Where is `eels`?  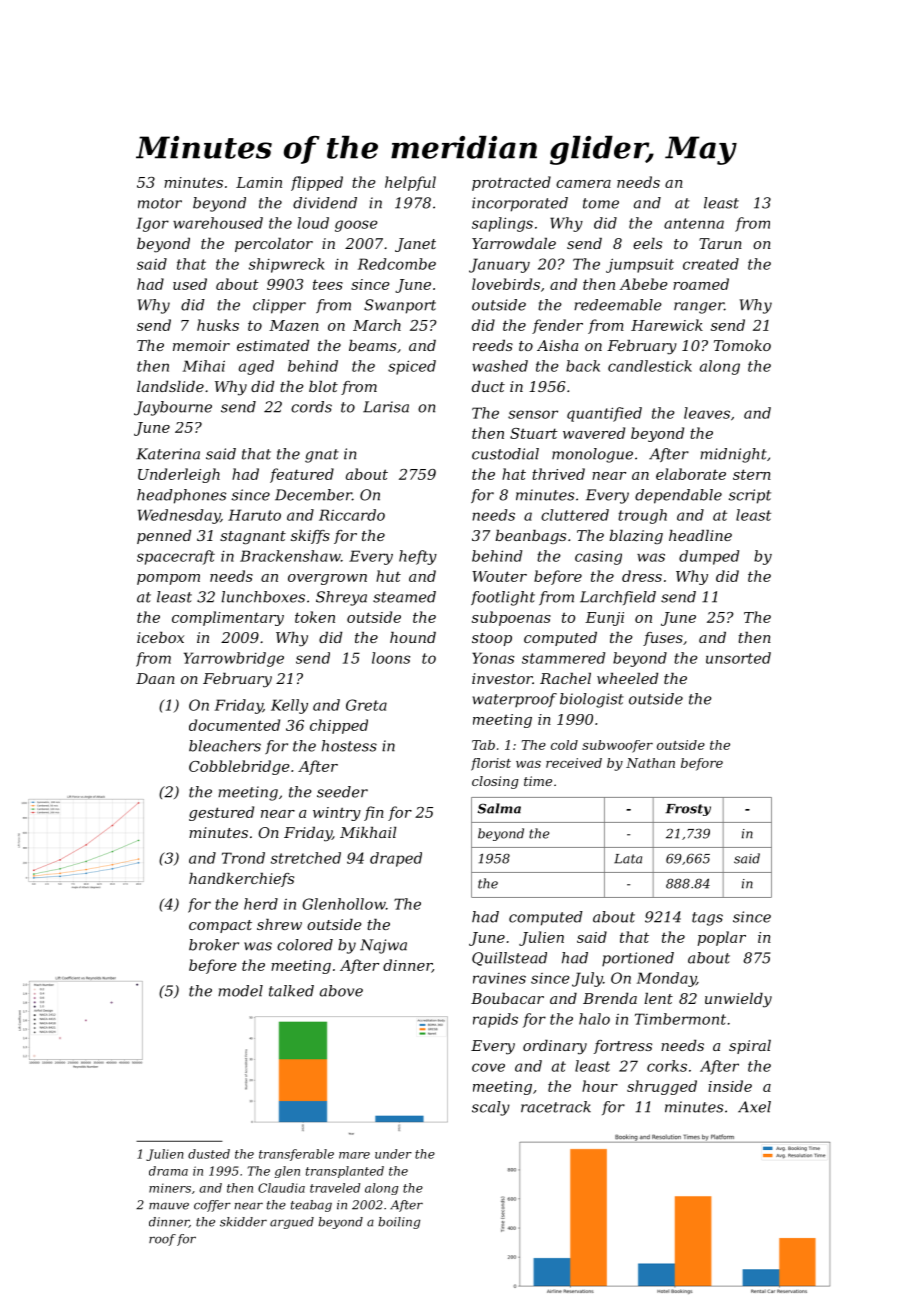 eels is located at coordinates (647, 243).
